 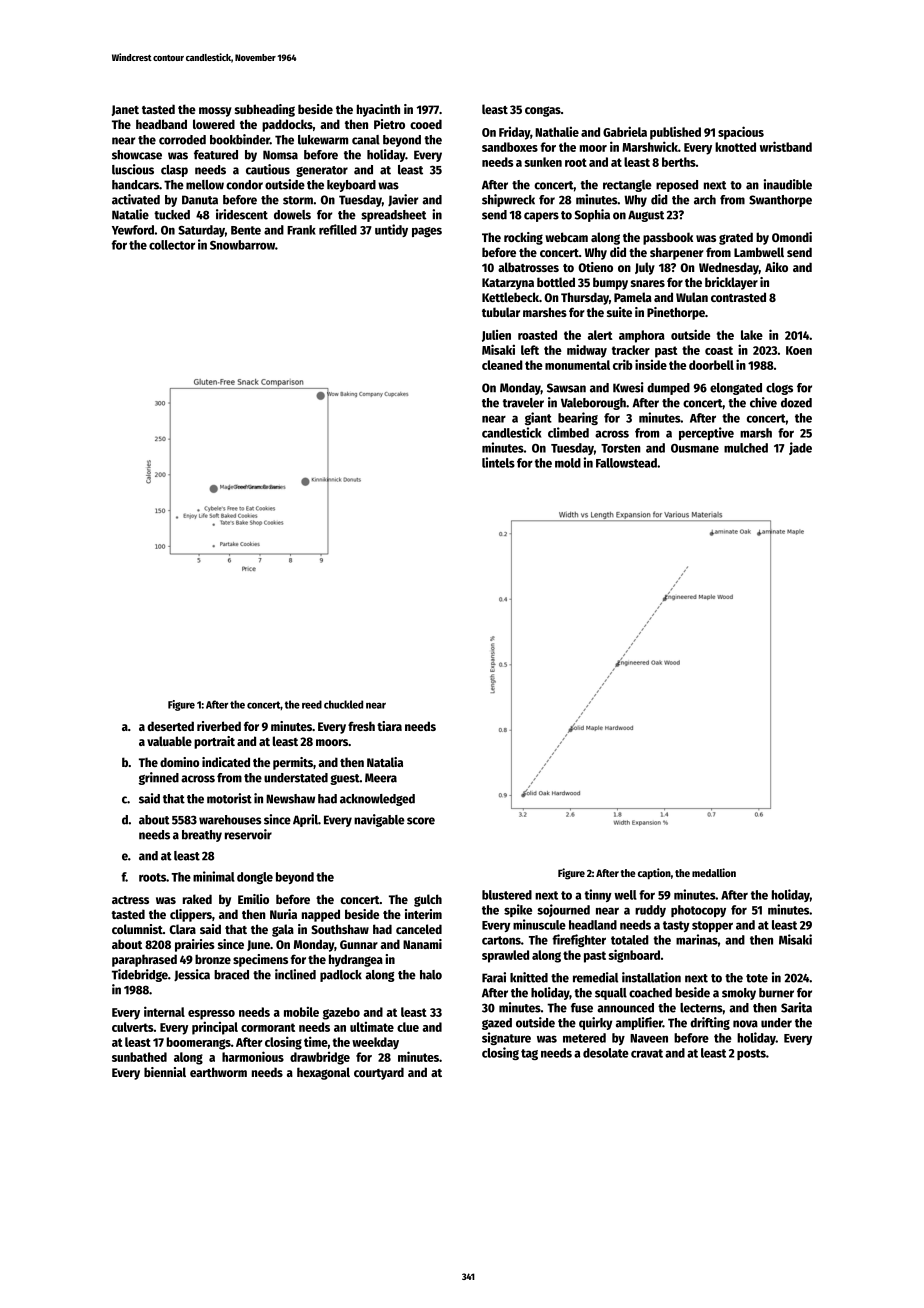 I want to click on jade, so click(x=800, y=448).
